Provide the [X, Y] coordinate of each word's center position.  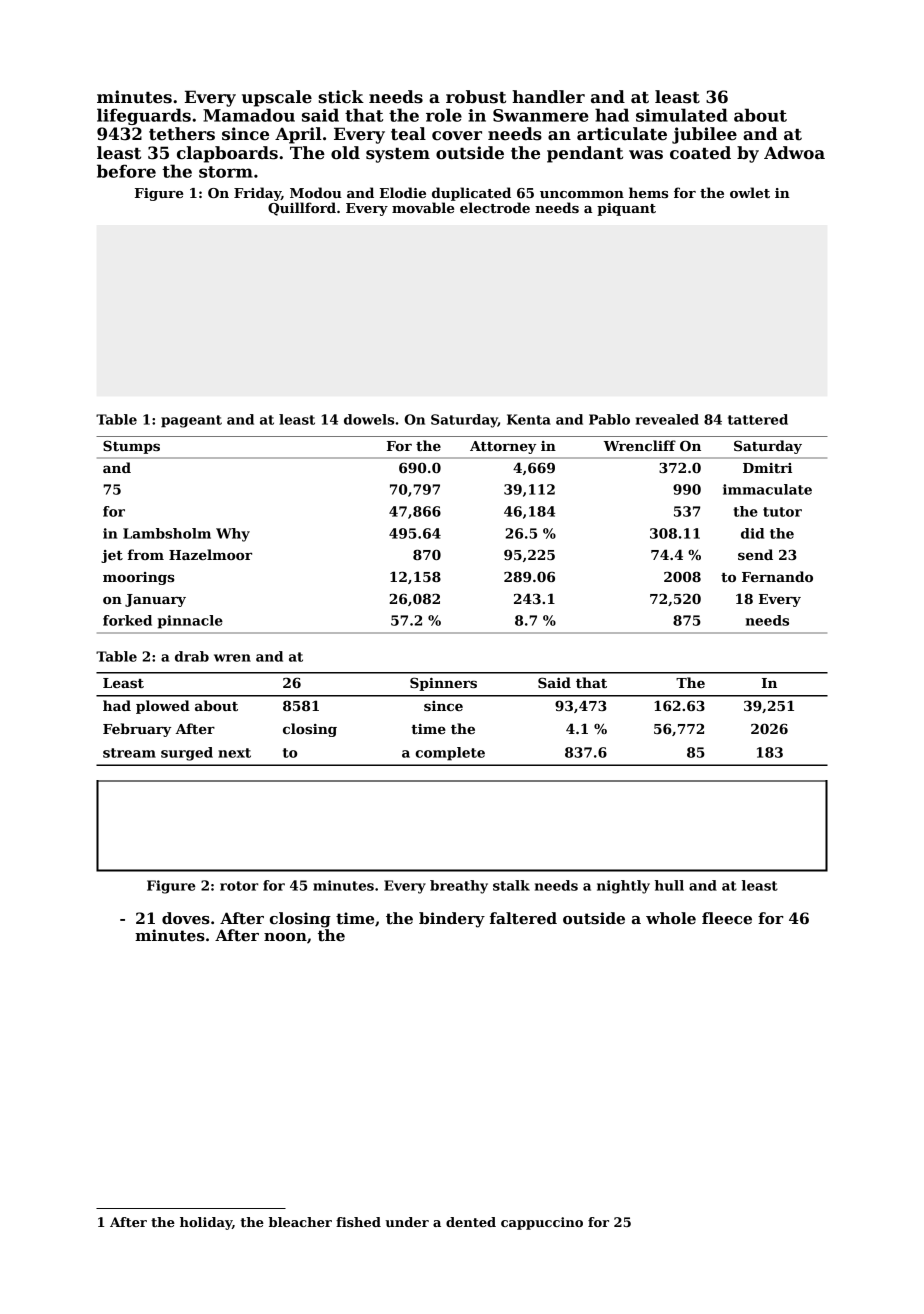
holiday [206, 1223]
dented [471, 1222]
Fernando [777, 576]
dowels [369, 419]
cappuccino [542, 1223]
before [126, 171]
